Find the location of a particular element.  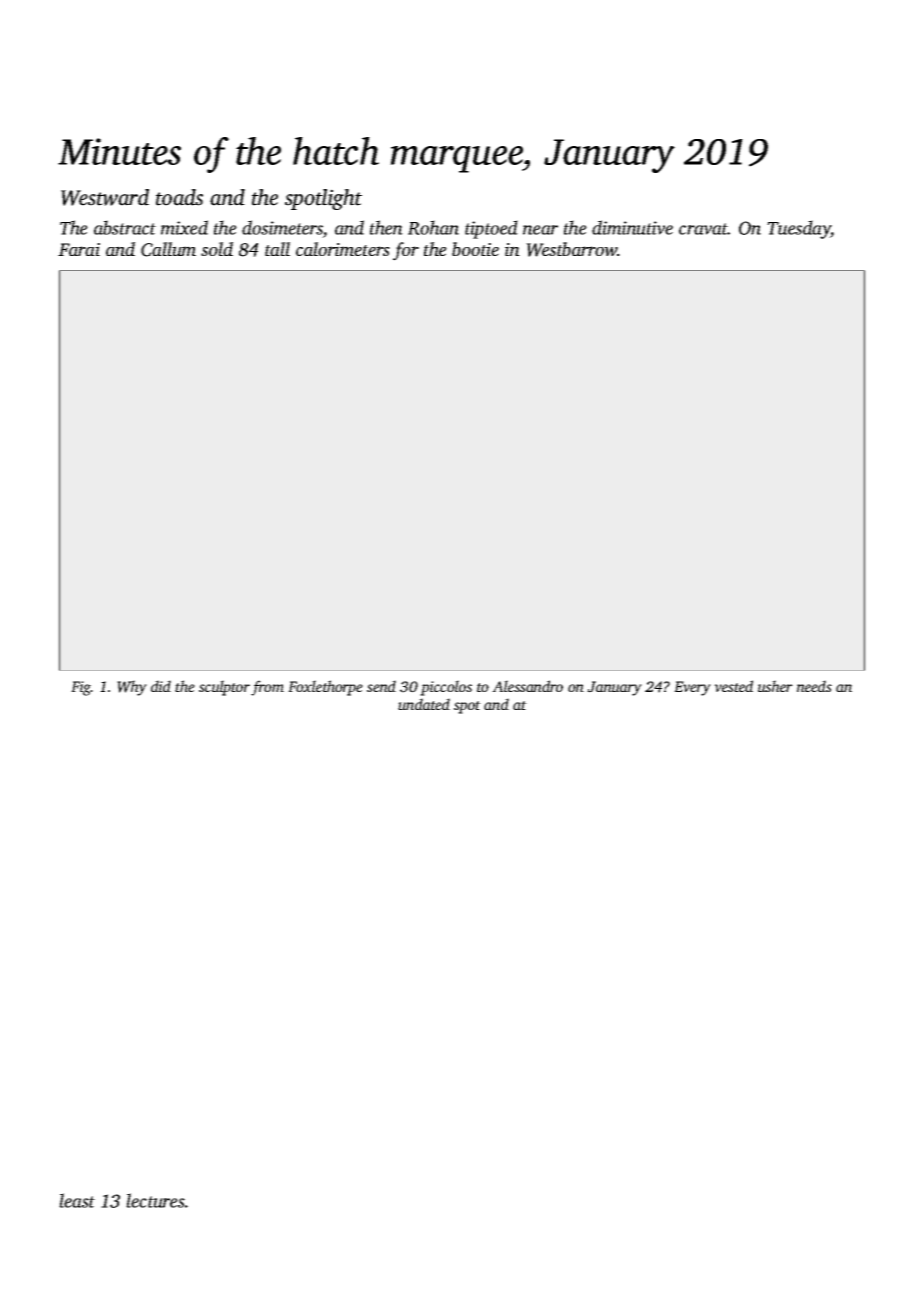

usher is located at coordinates (775, 686).
